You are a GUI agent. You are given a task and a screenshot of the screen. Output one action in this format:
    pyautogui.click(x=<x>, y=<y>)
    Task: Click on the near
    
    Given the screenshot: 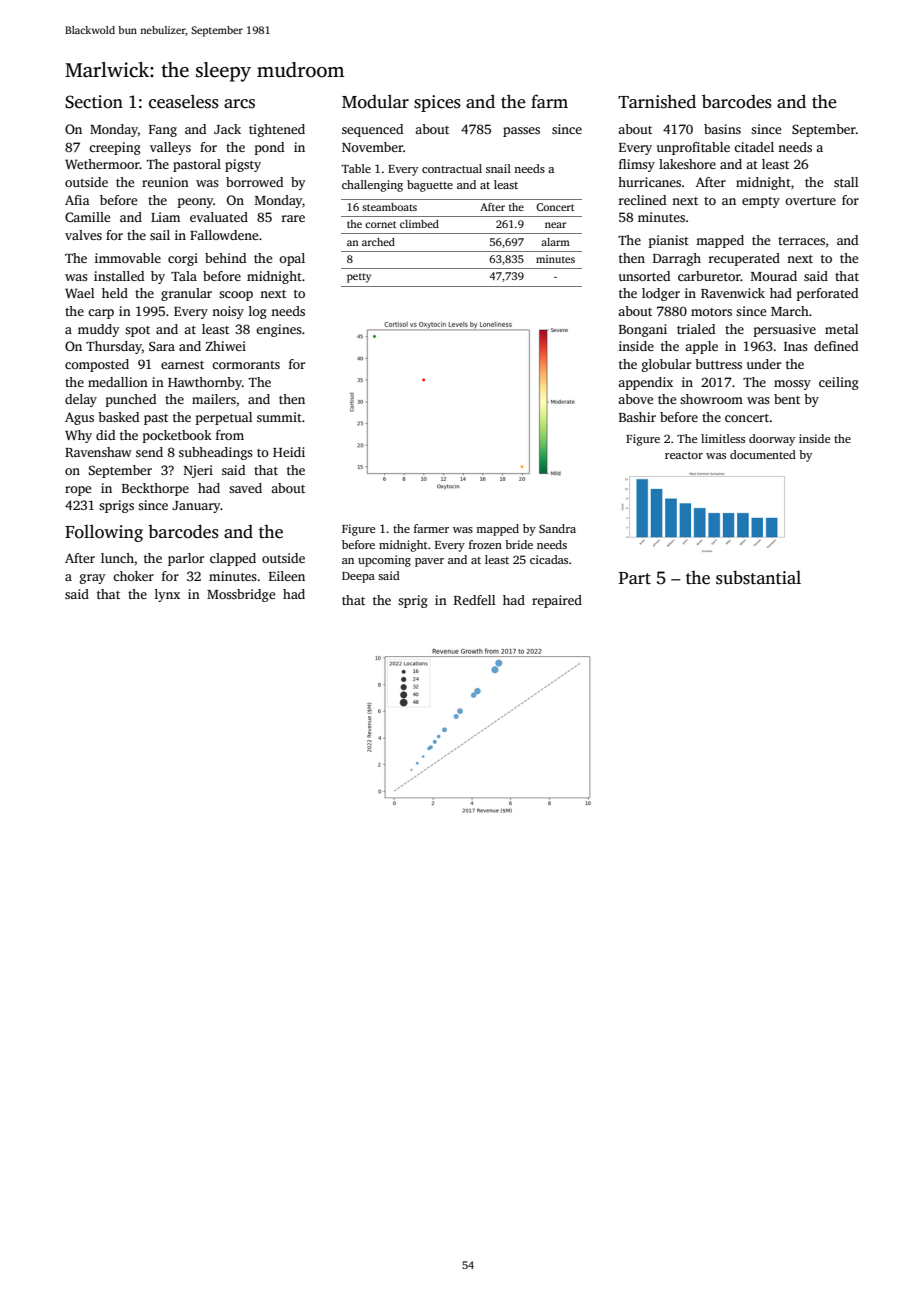 What is the action you would take?
    pyautogui.click(x=555, y=225)
